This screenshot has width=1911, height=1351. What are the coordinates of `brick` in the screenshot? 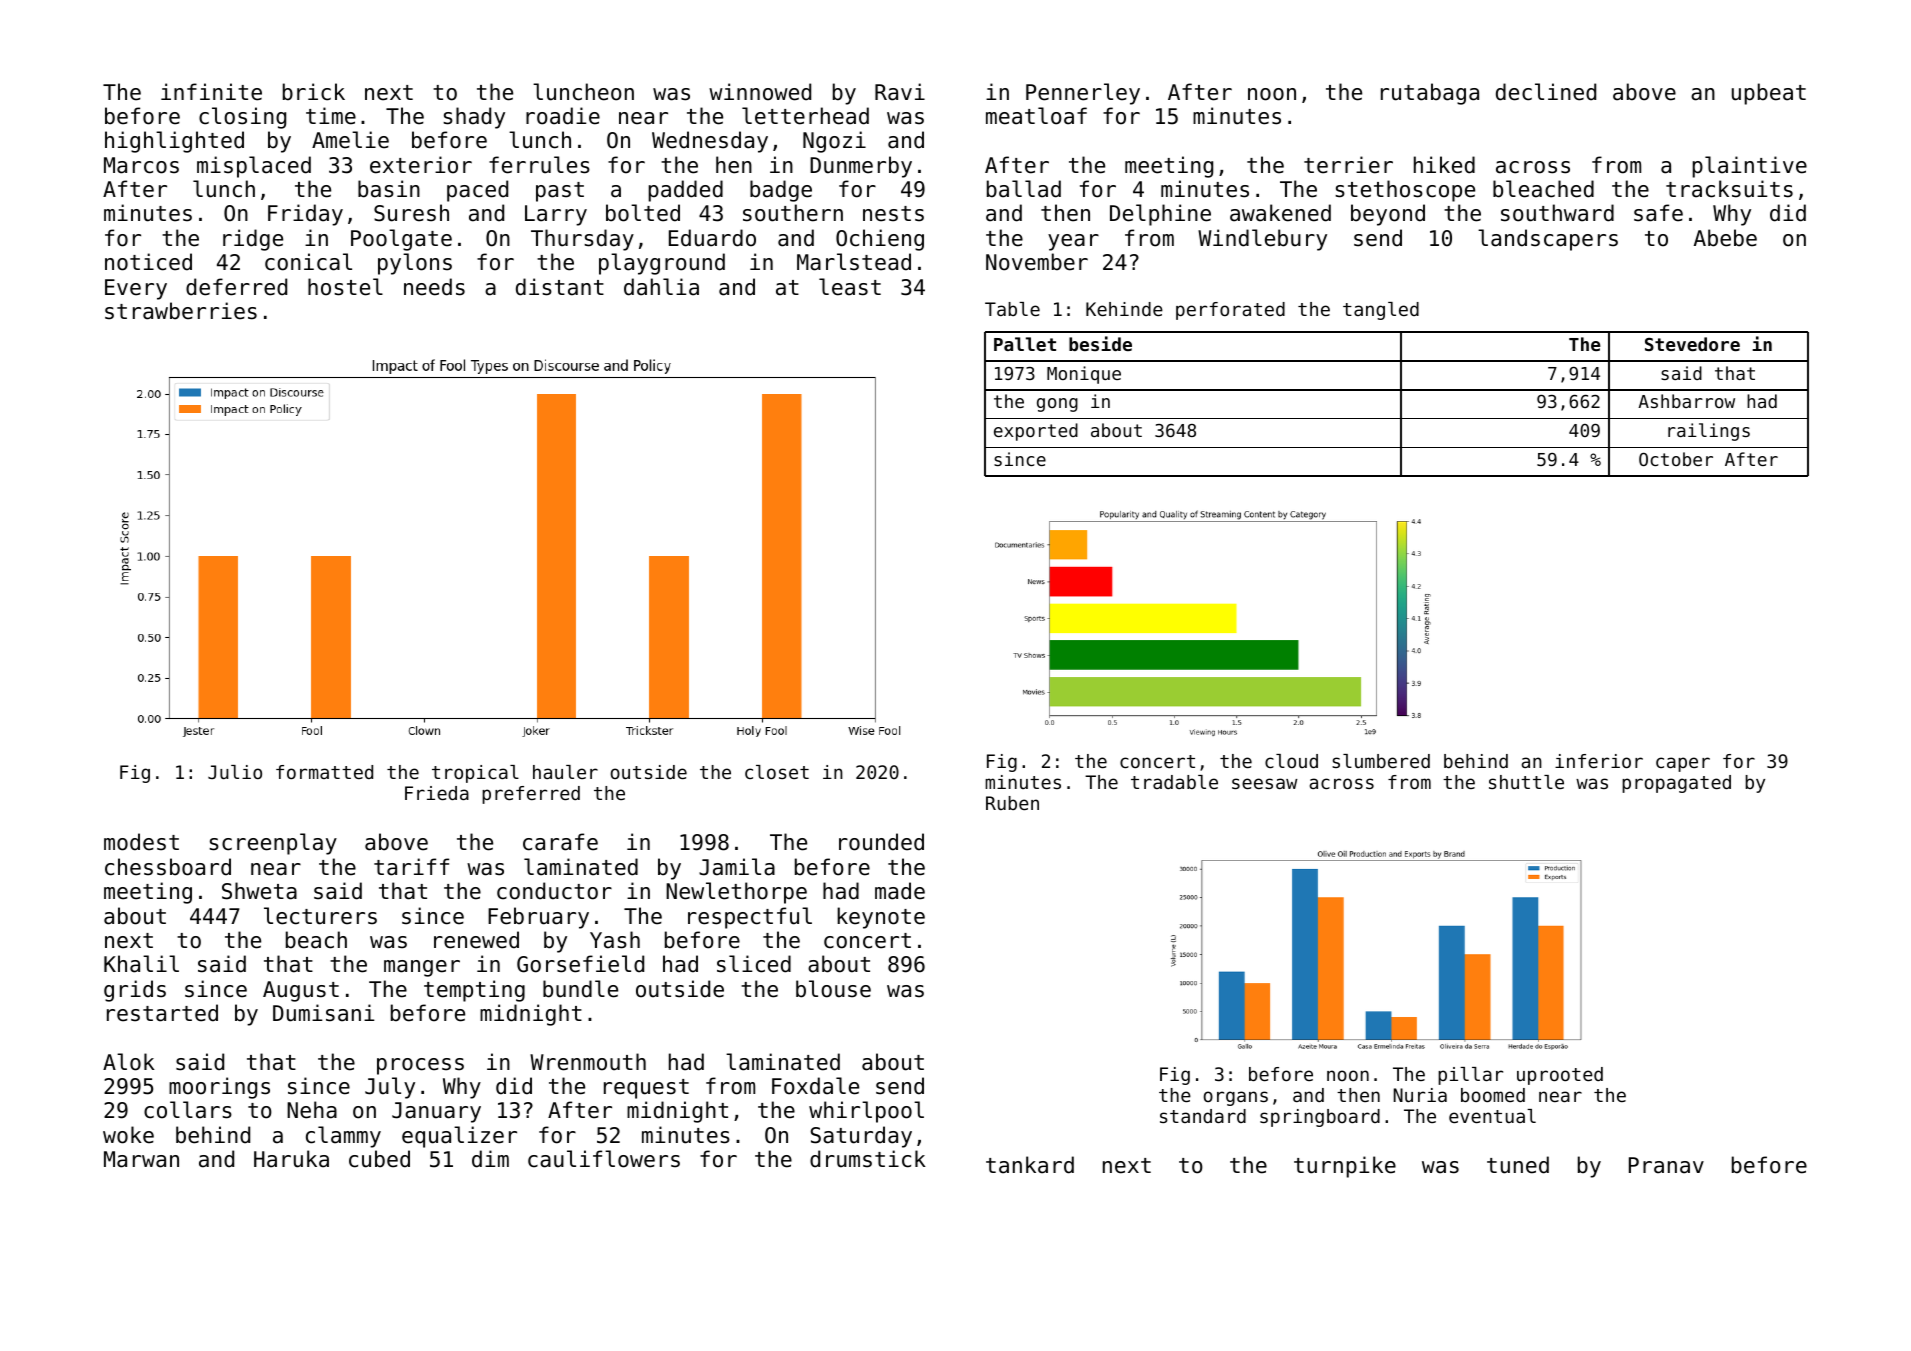 It's located at (314, 92).
